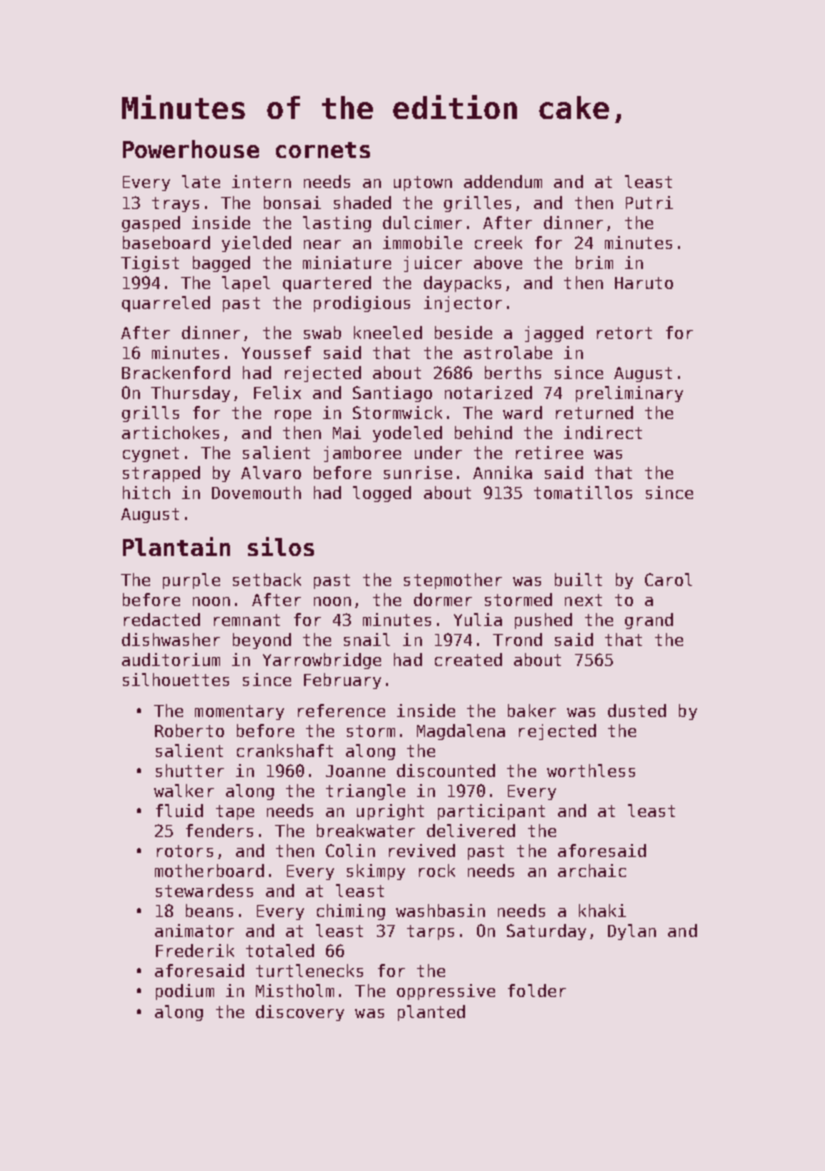  Describe the element at coordinates (508, 352) in the screenshot. I see `astrolabe` at that location.
